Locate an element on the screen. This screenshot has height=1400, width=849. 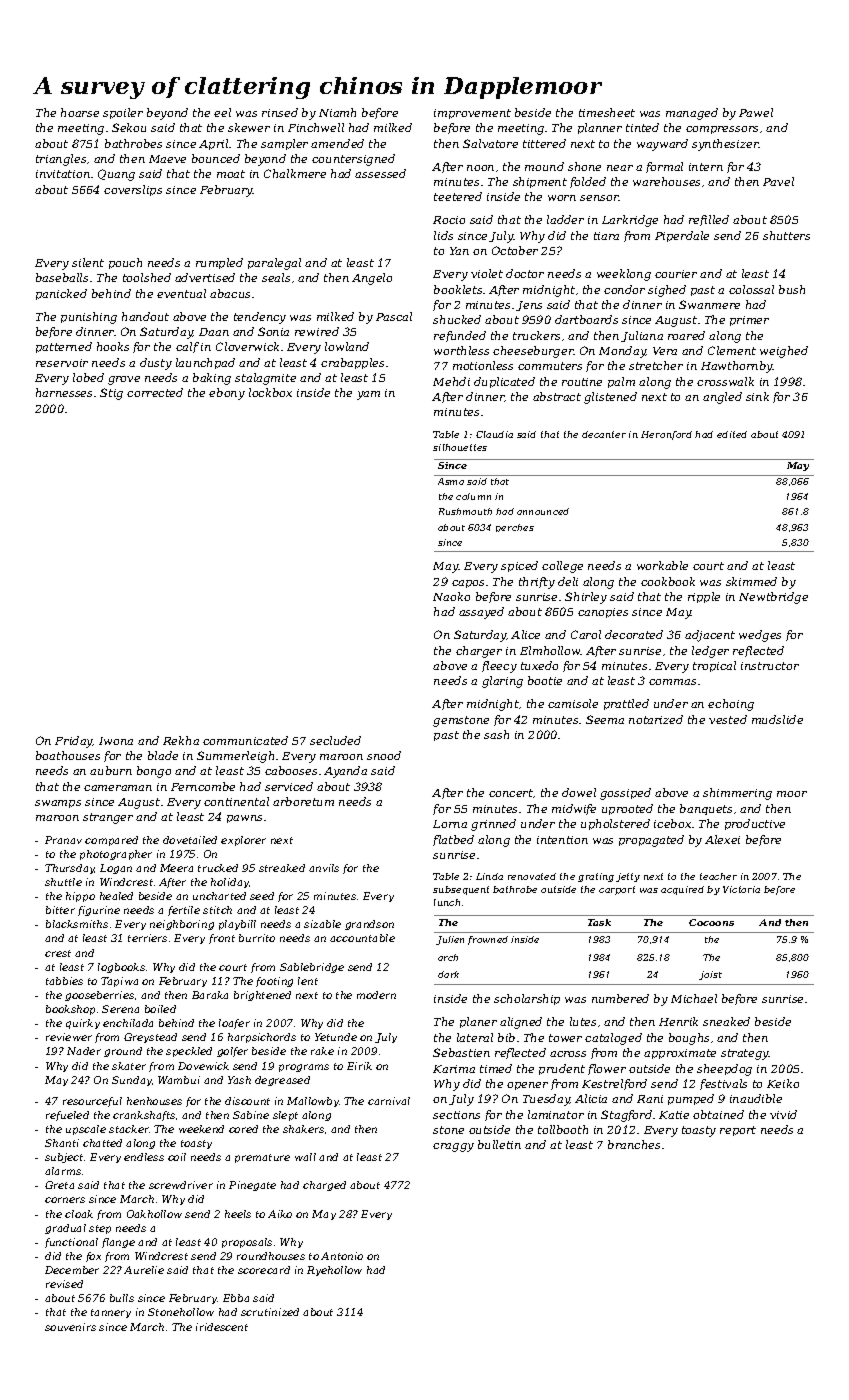
tabbies is located at coordinates (64, 981).
